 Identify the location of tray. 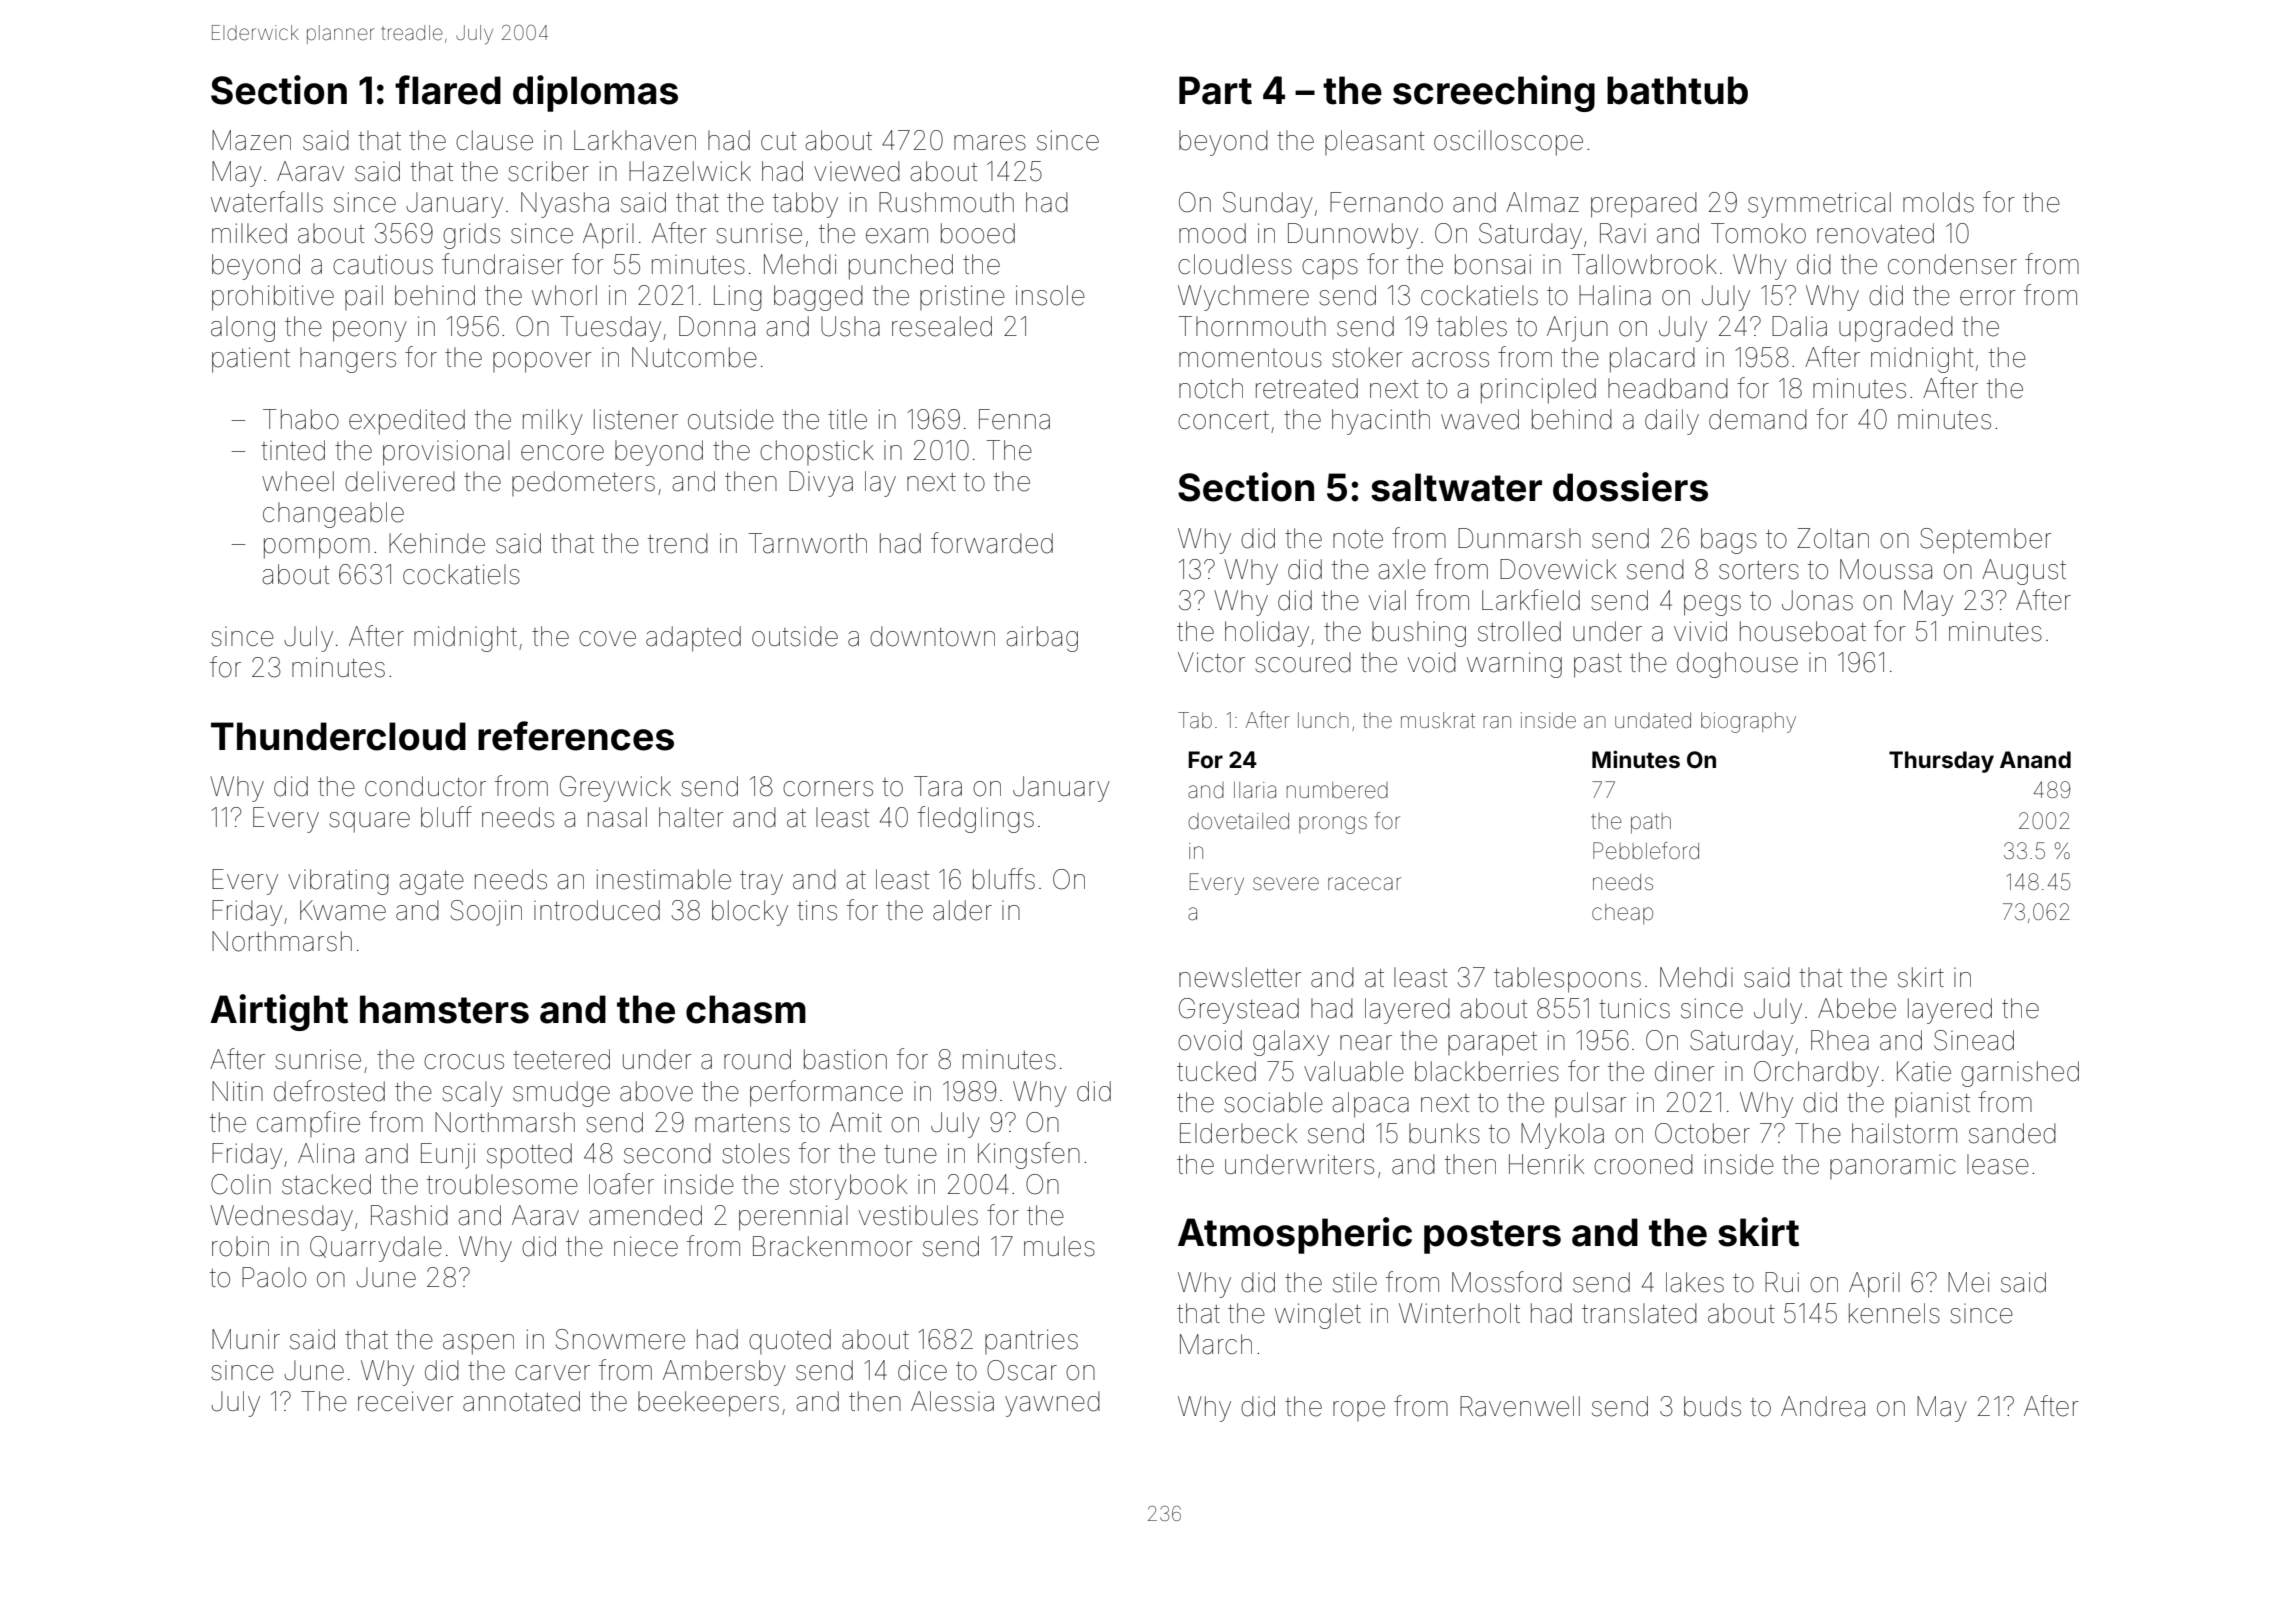
(761, 883).
